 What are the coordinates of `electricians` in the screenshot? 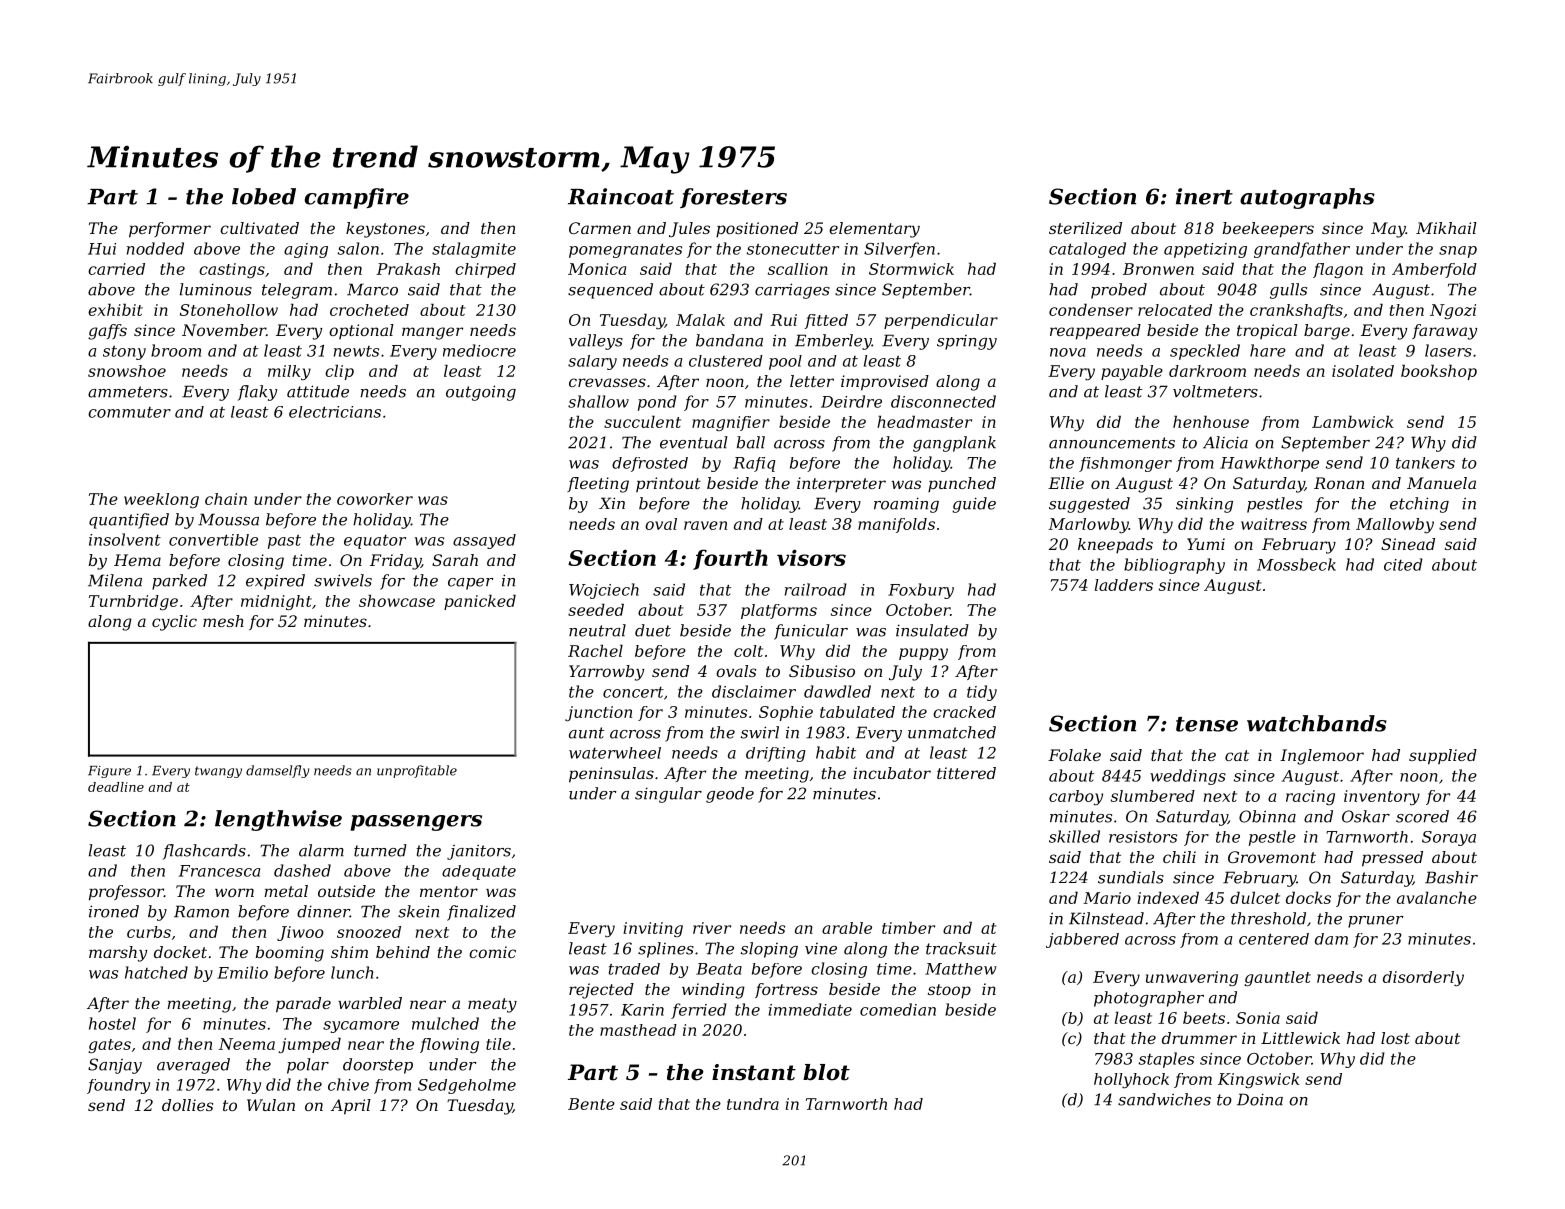 It's located at (335, 412).
